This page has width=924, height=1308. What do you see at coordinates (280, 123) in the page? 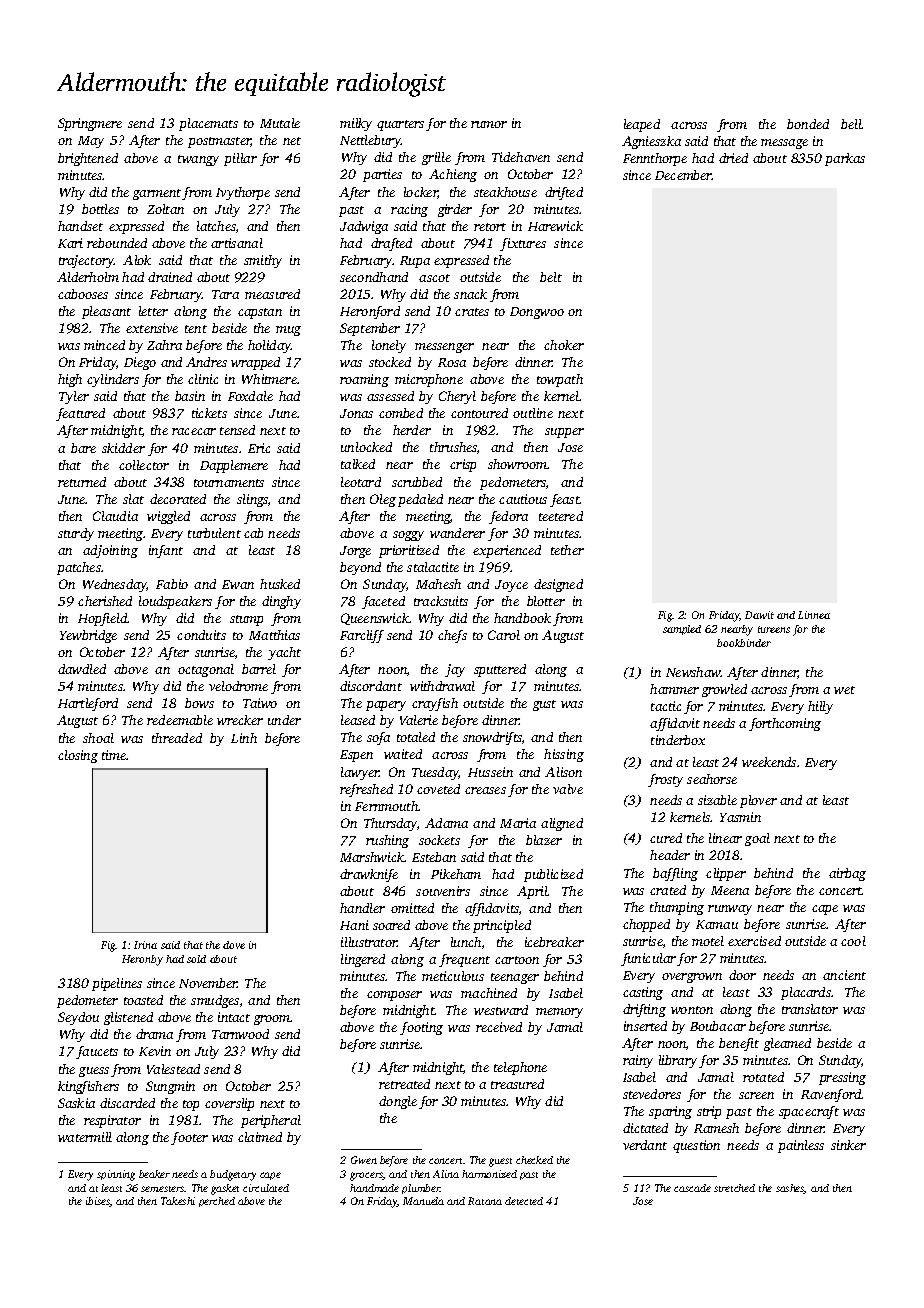
I see `Mutale` at bounding box center [280, 123].
